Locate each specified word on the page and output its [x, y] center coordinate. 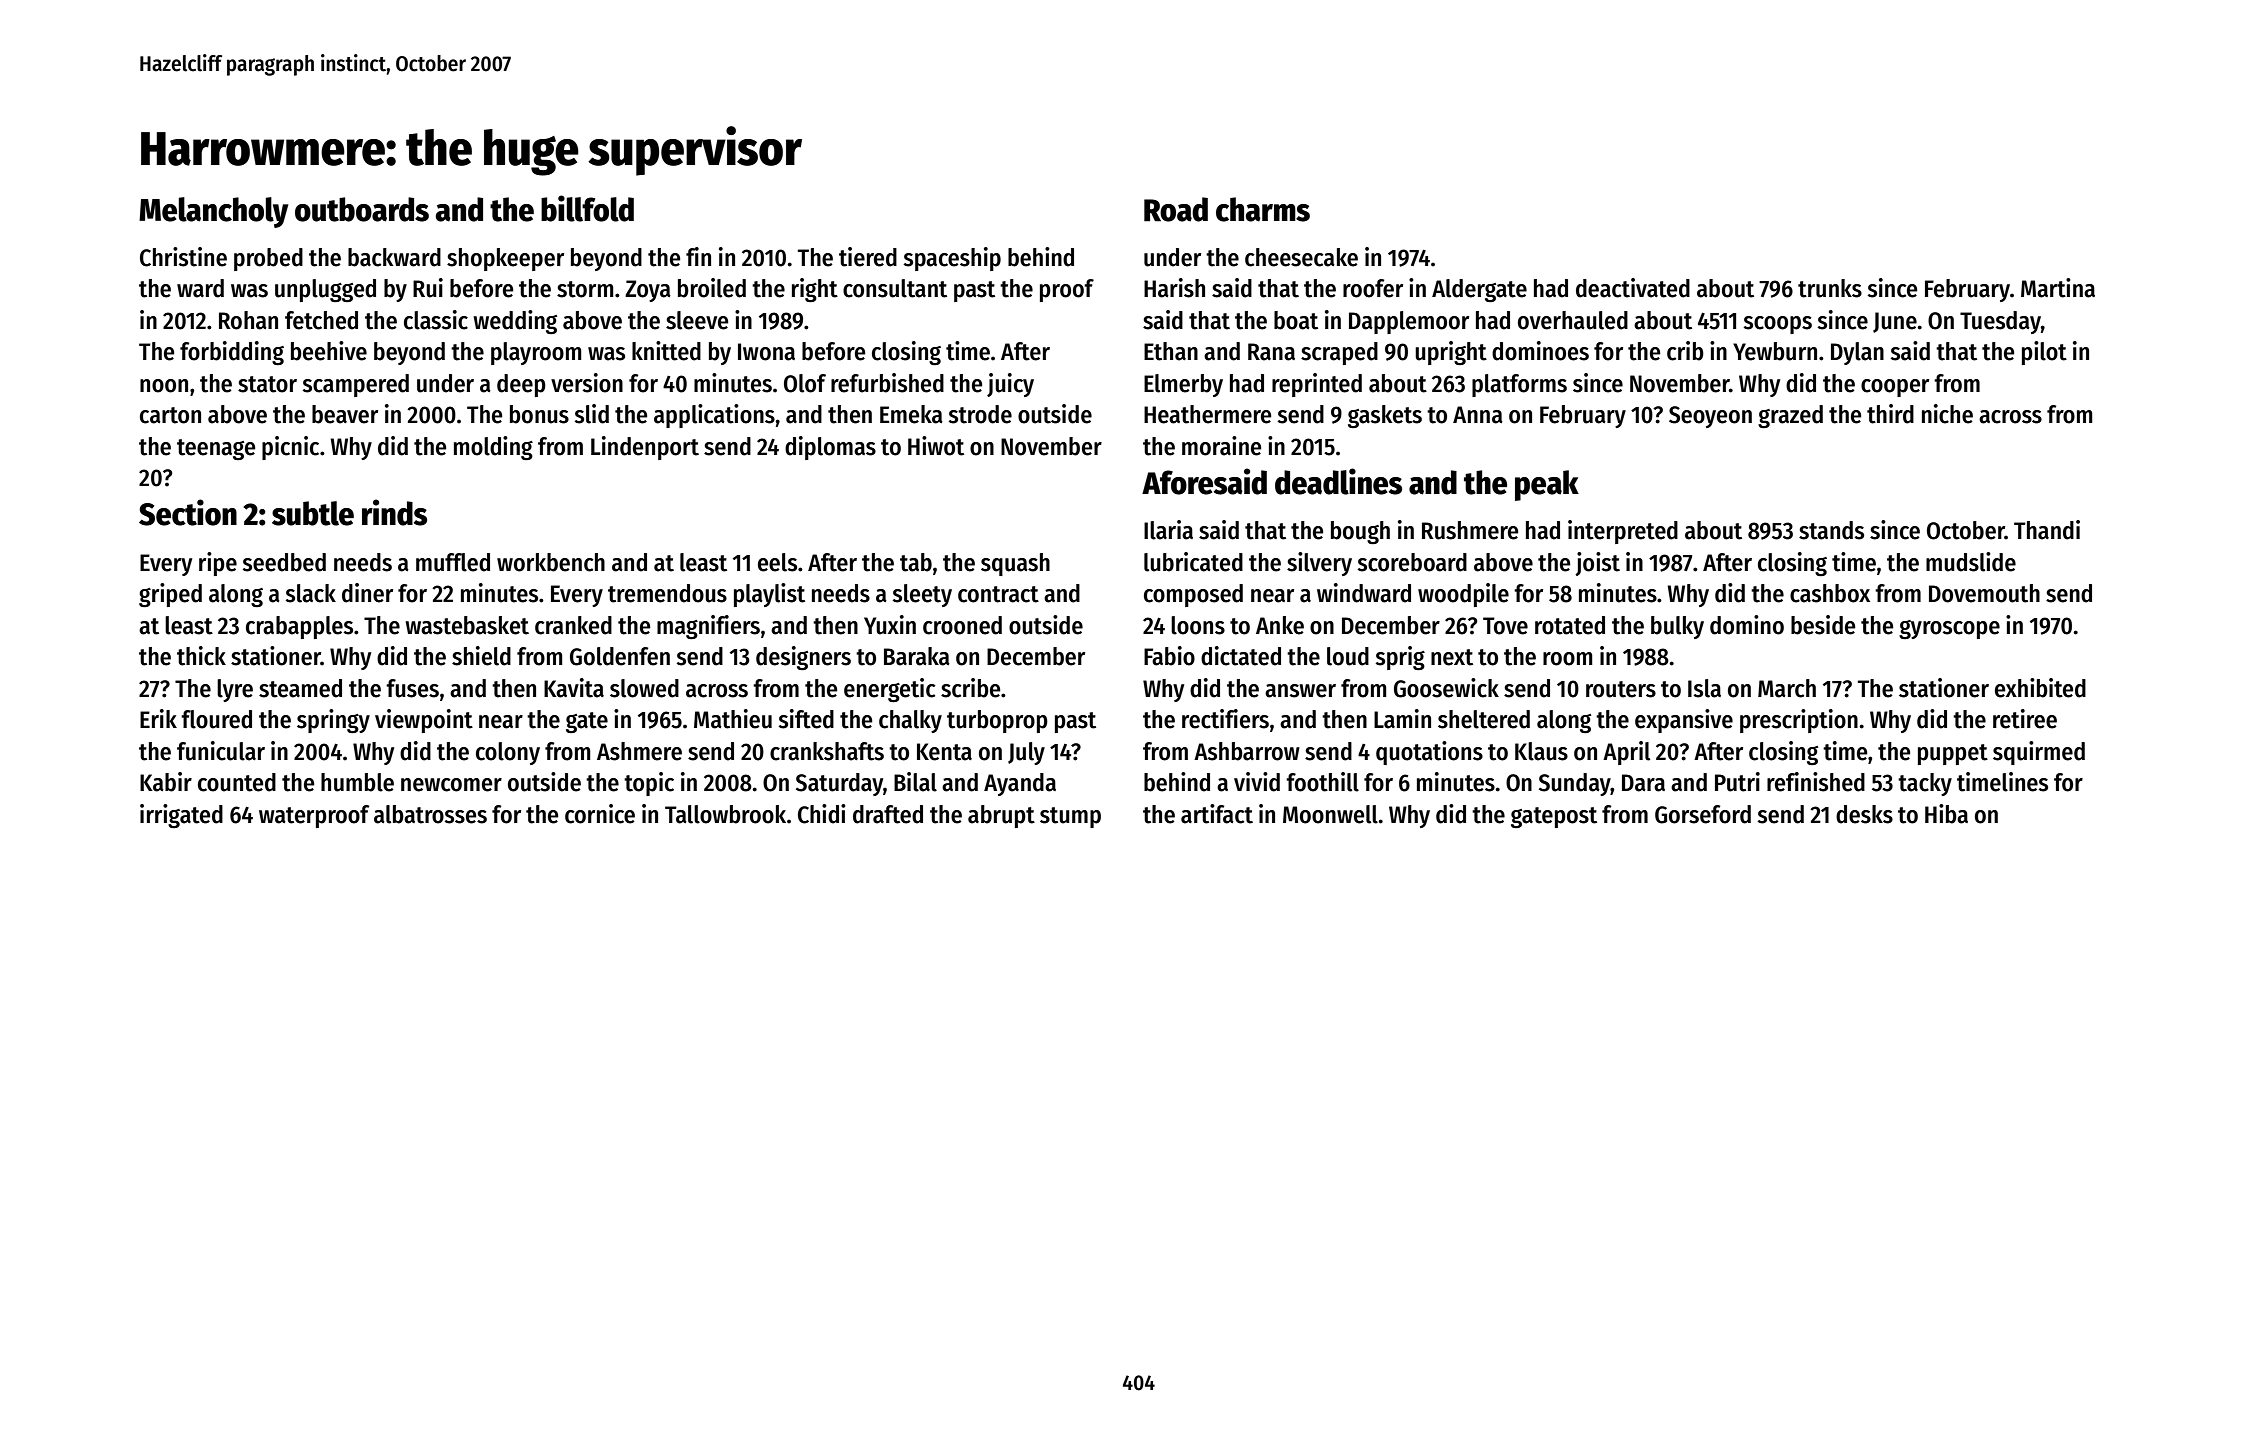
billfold [587, 208]
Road [1176, 209]
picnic [290, 448]
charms [1263, 209]
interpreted [1623, 532]
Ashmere [639, 751]
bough [1360, 532]
